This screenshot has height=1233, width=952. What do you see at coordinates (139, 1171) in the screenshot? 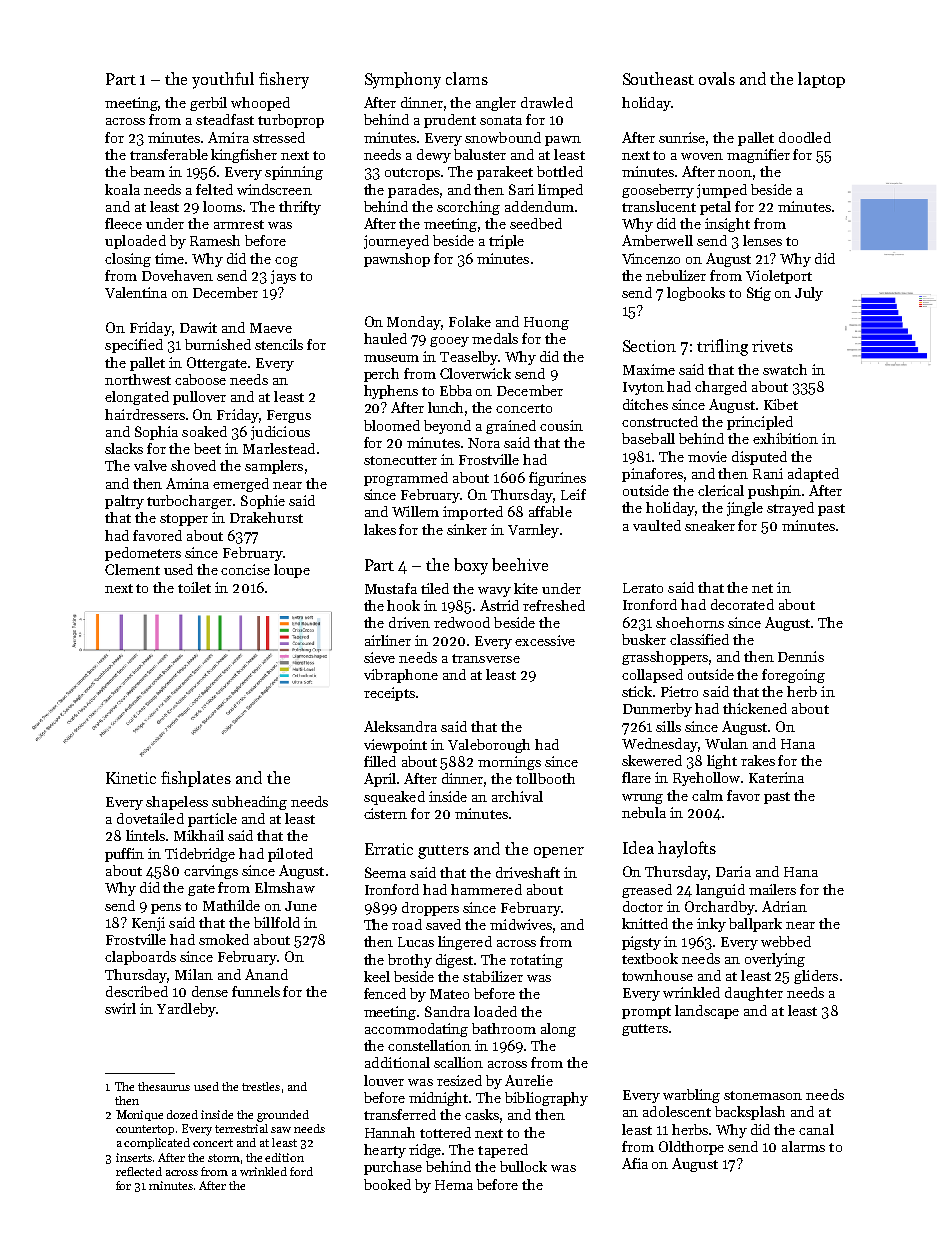
I see `reflected` at bounding box center [139, 1171].
